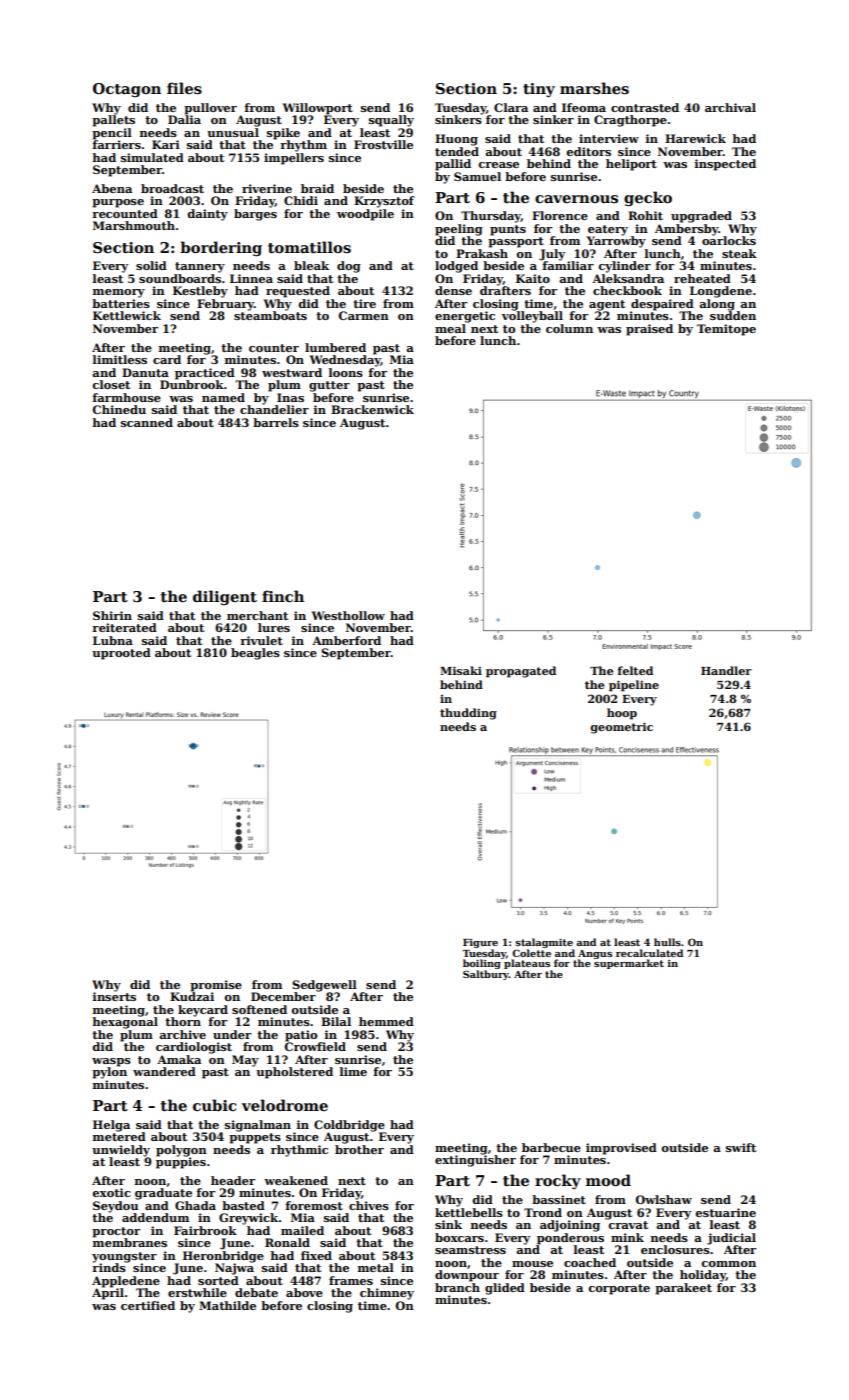 This document has width=849, height=1400. What do you see at coordinates (351, 1280) in the document?
I see `frames` at bounding box center [351, 1280].
